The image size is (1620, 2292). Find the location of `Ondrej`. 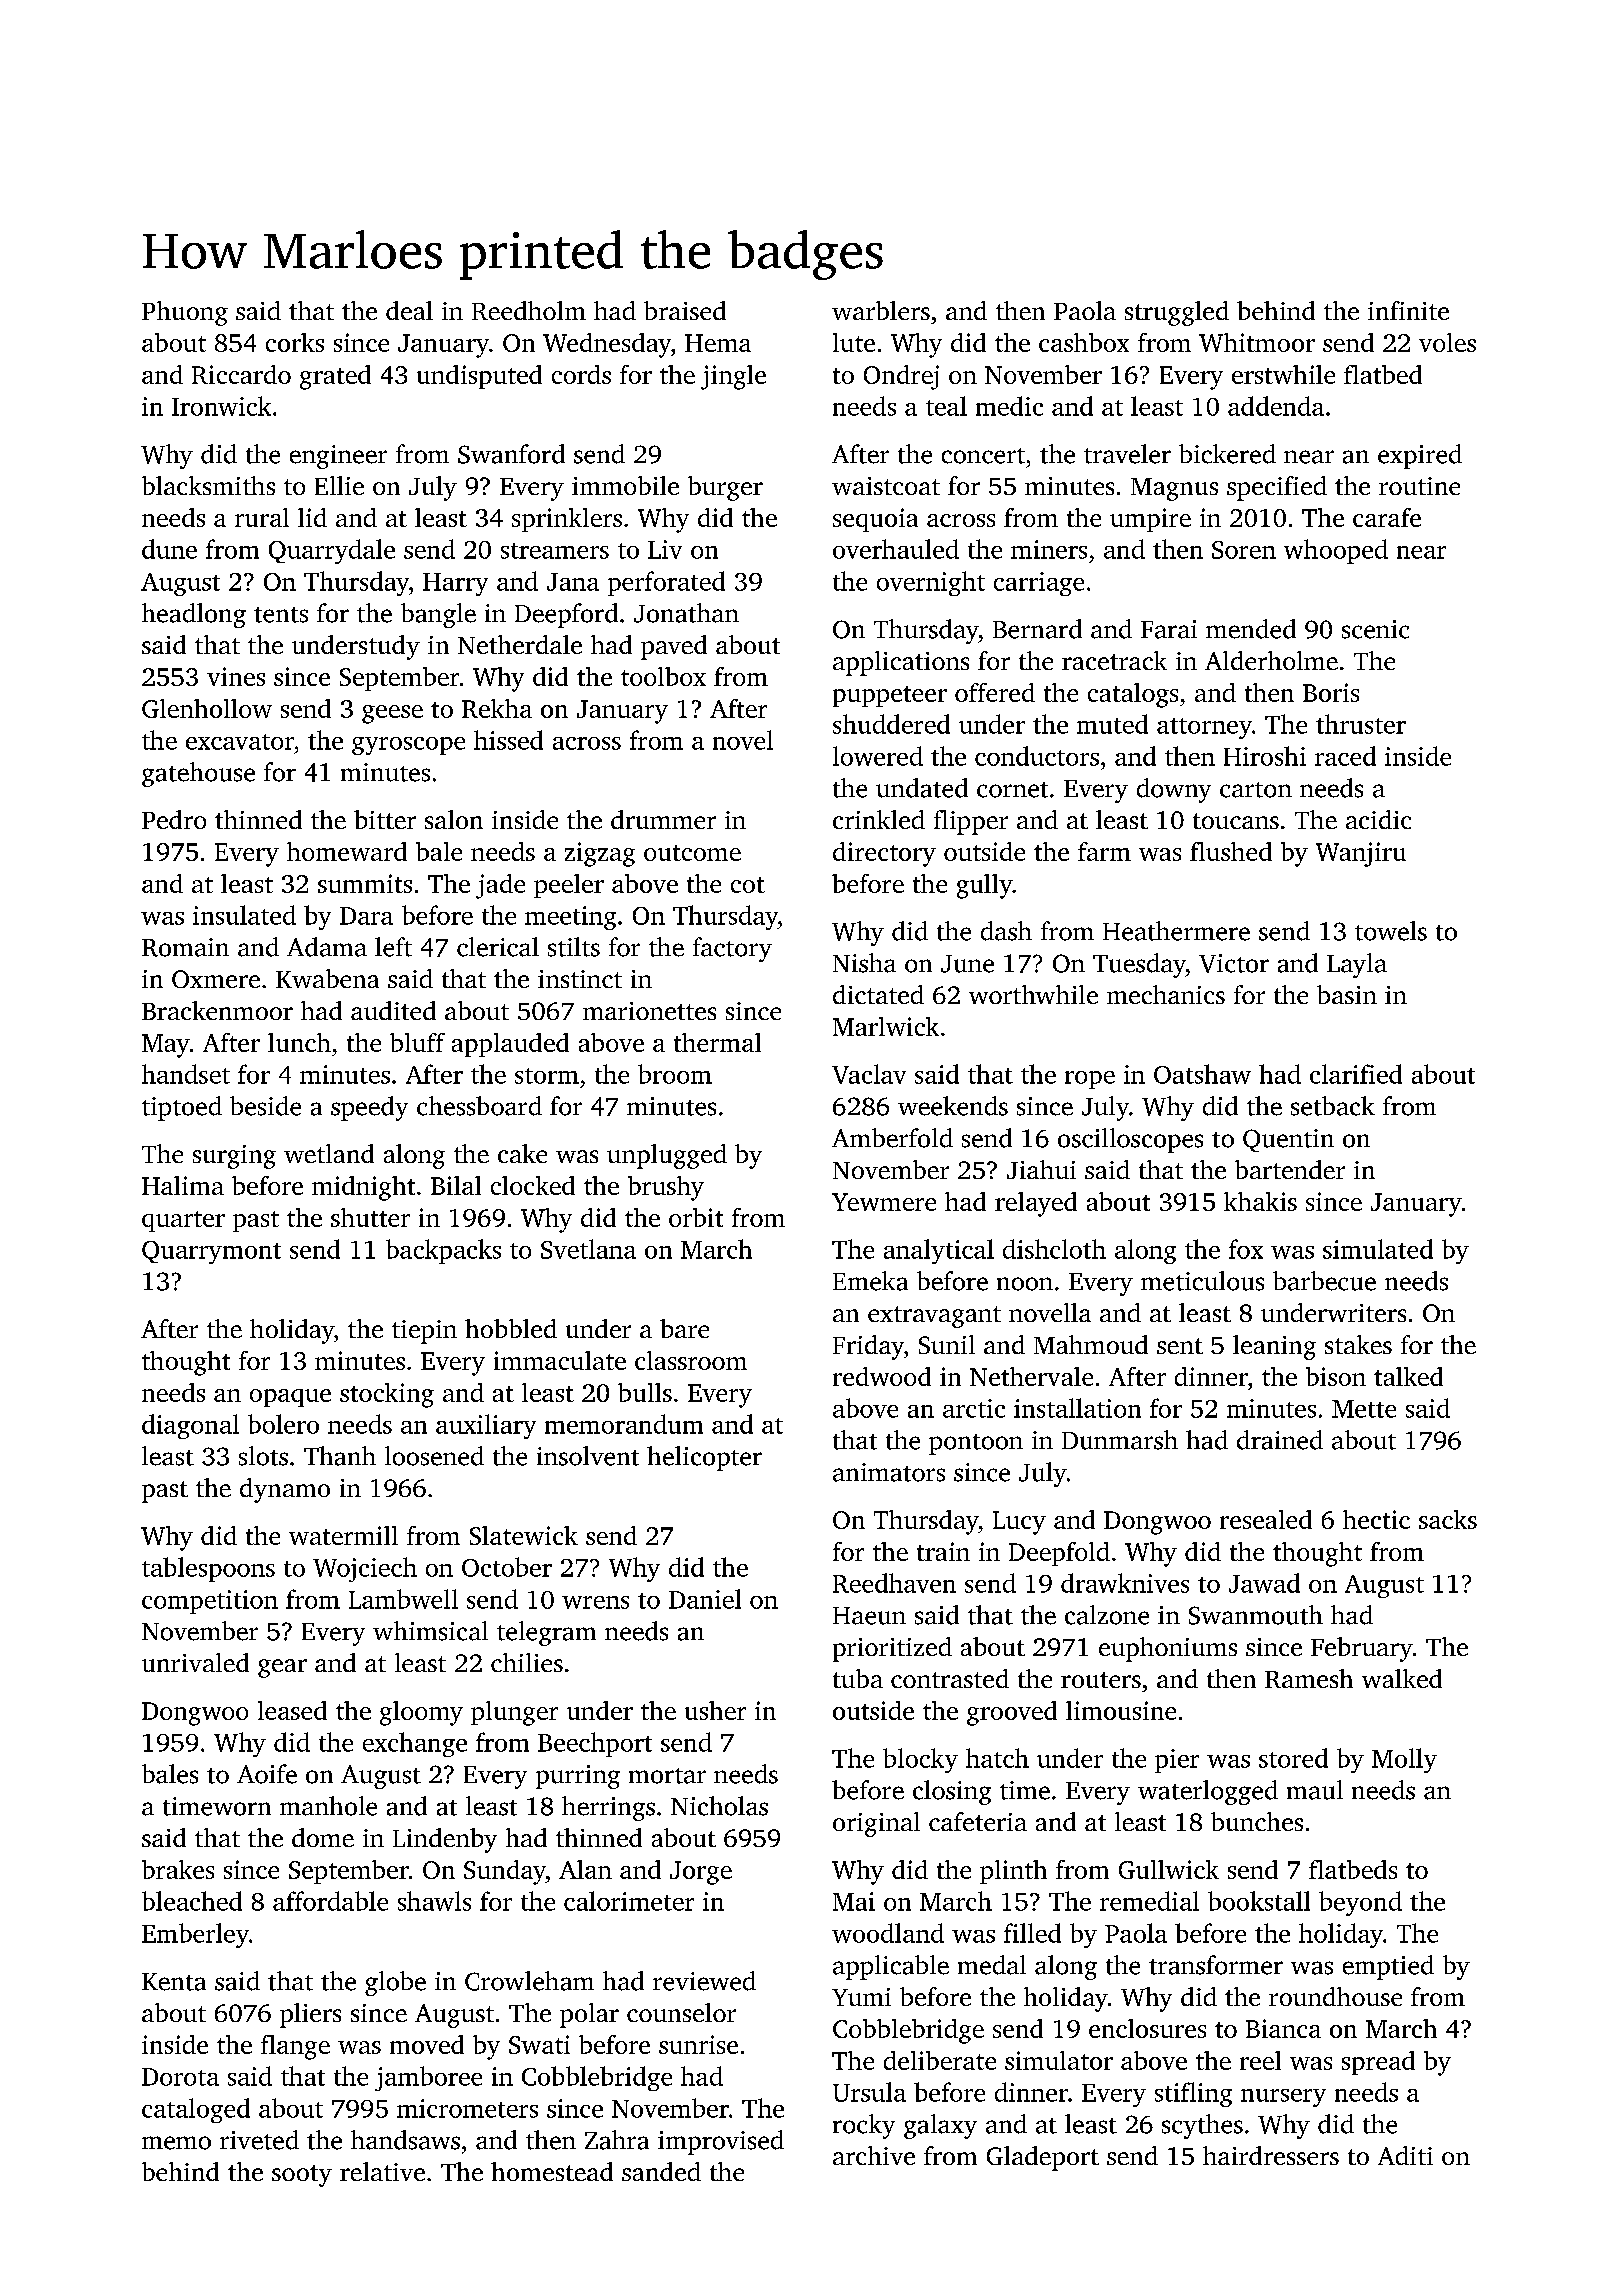

Ondrej is located at coordinates (901, 377).
